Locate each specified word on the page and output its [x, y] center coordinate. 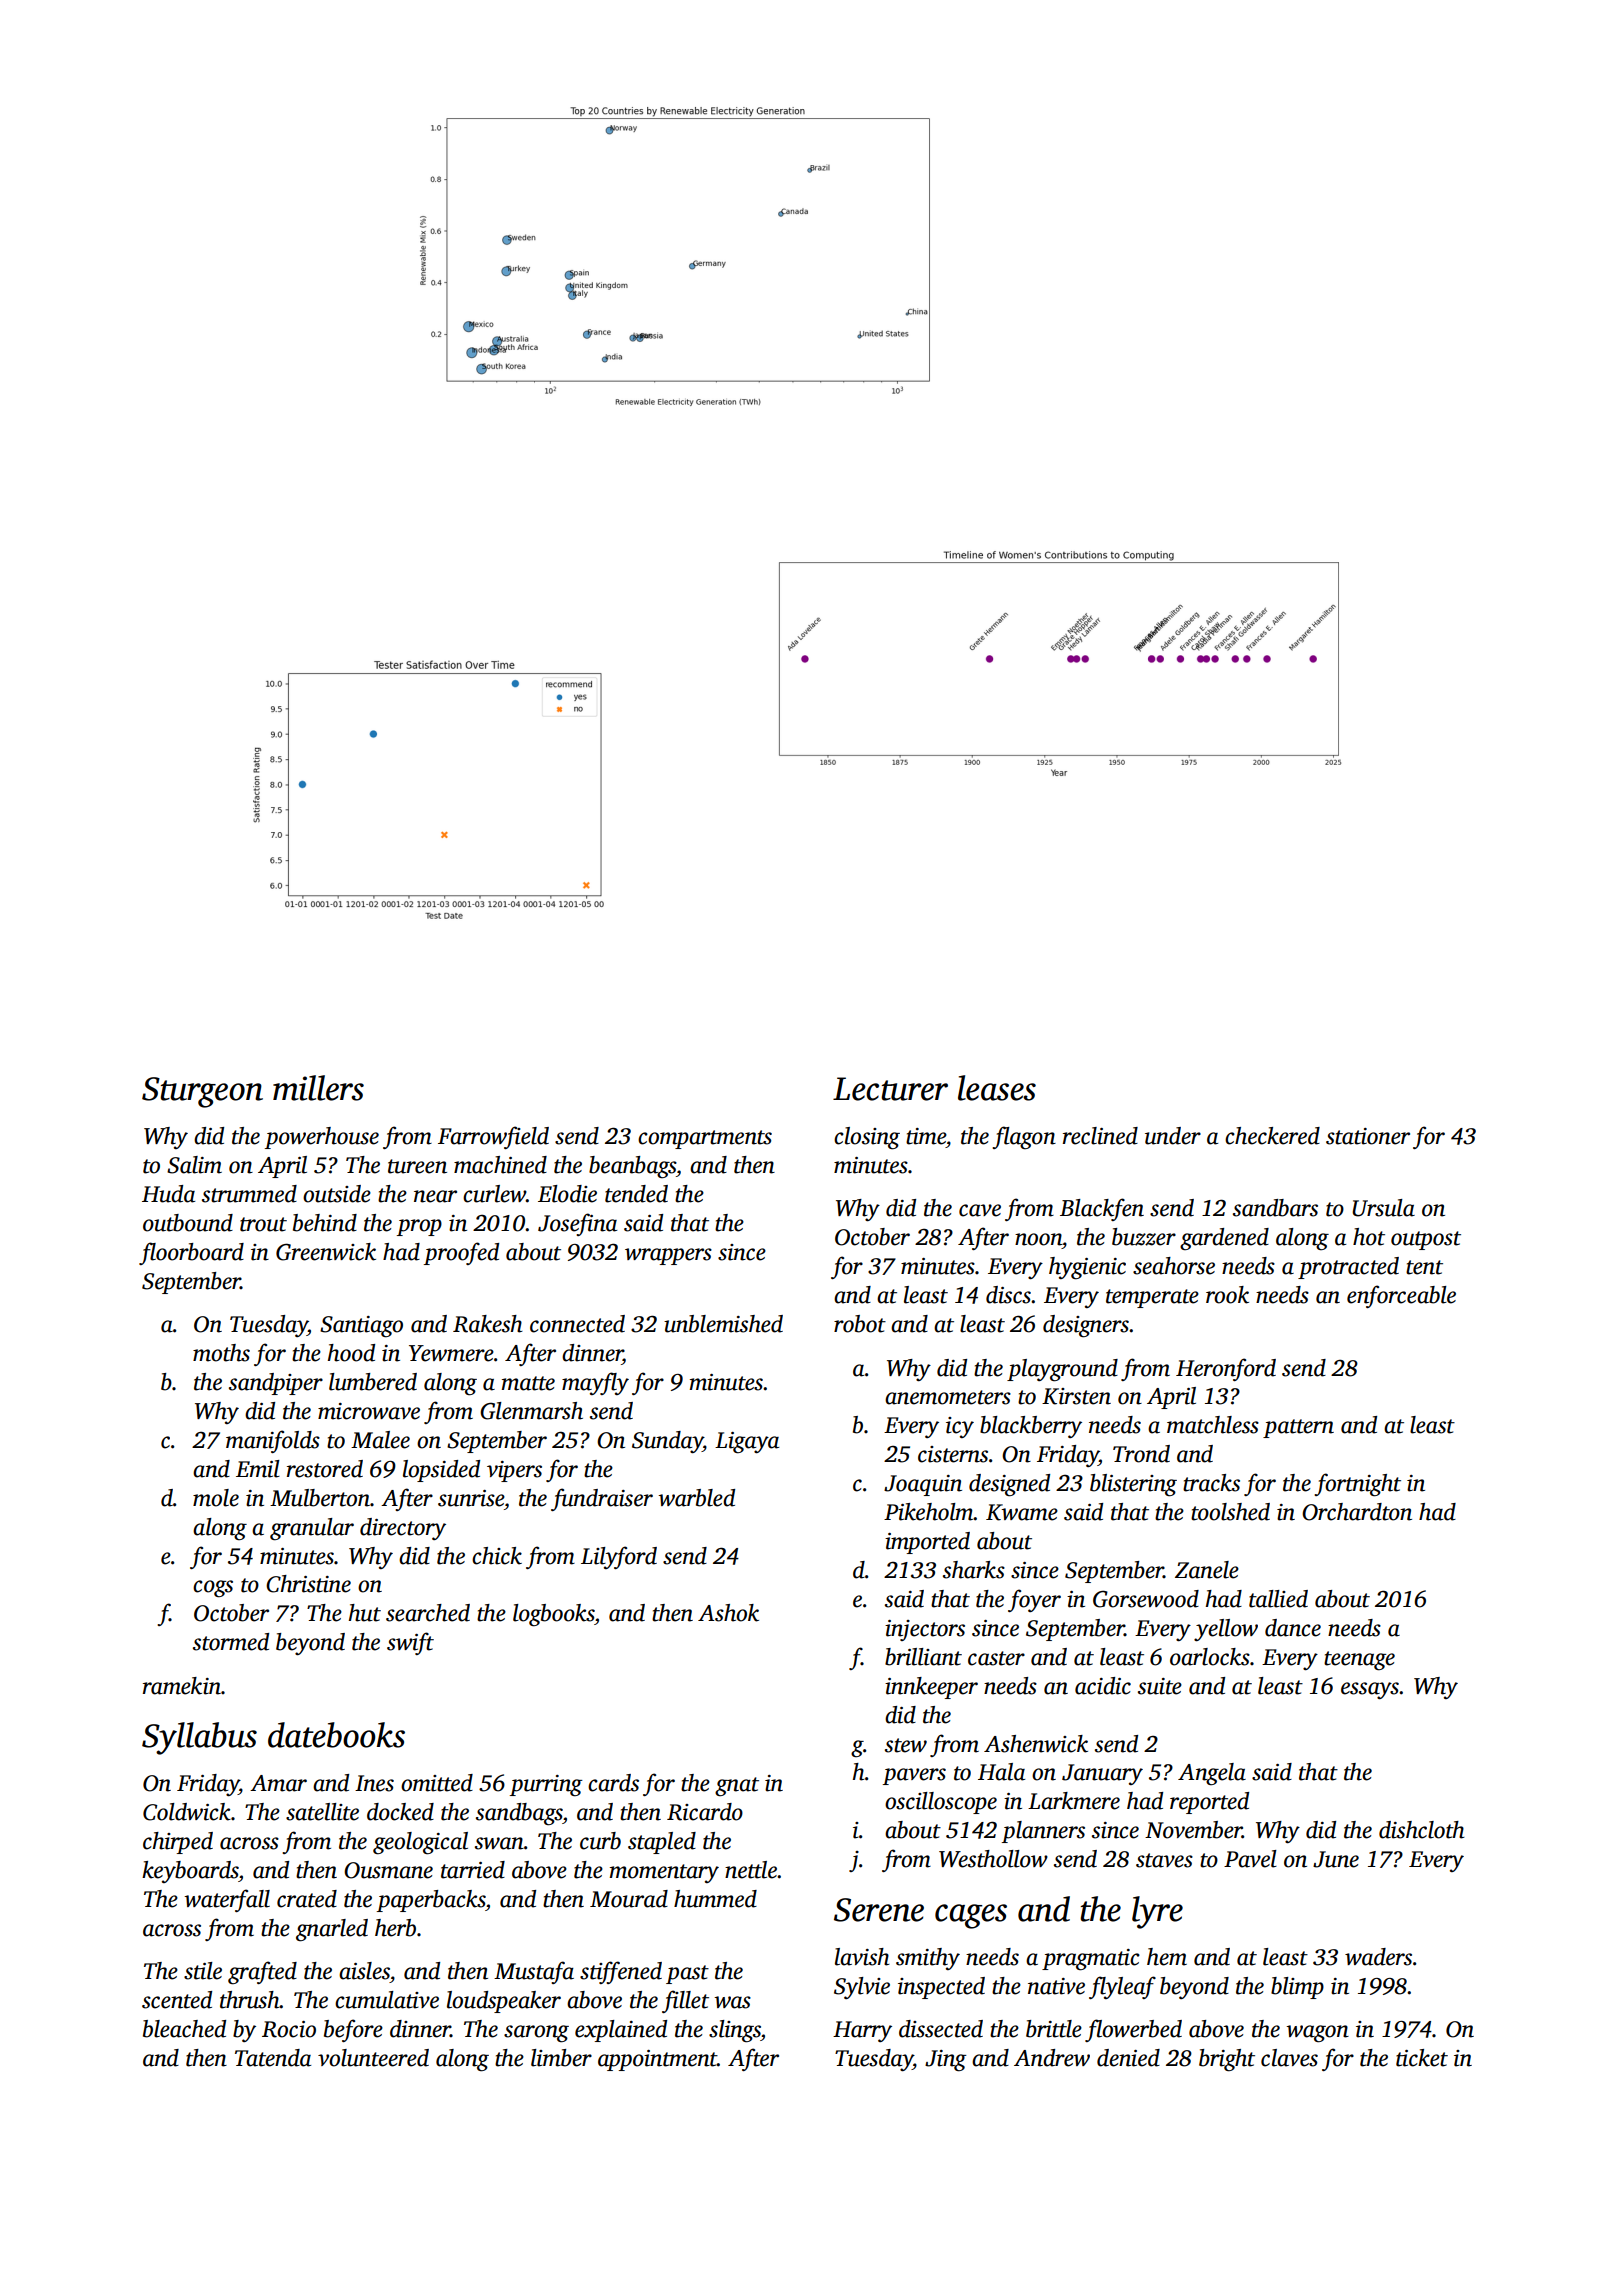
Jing [946, 2061]
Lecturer [890, 1089]
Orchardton [1357, 1512]
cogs [213, 1589]
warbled [696, 1498]
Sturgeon [202, 1092]
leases [997, 1088]
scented [177, 2000]
